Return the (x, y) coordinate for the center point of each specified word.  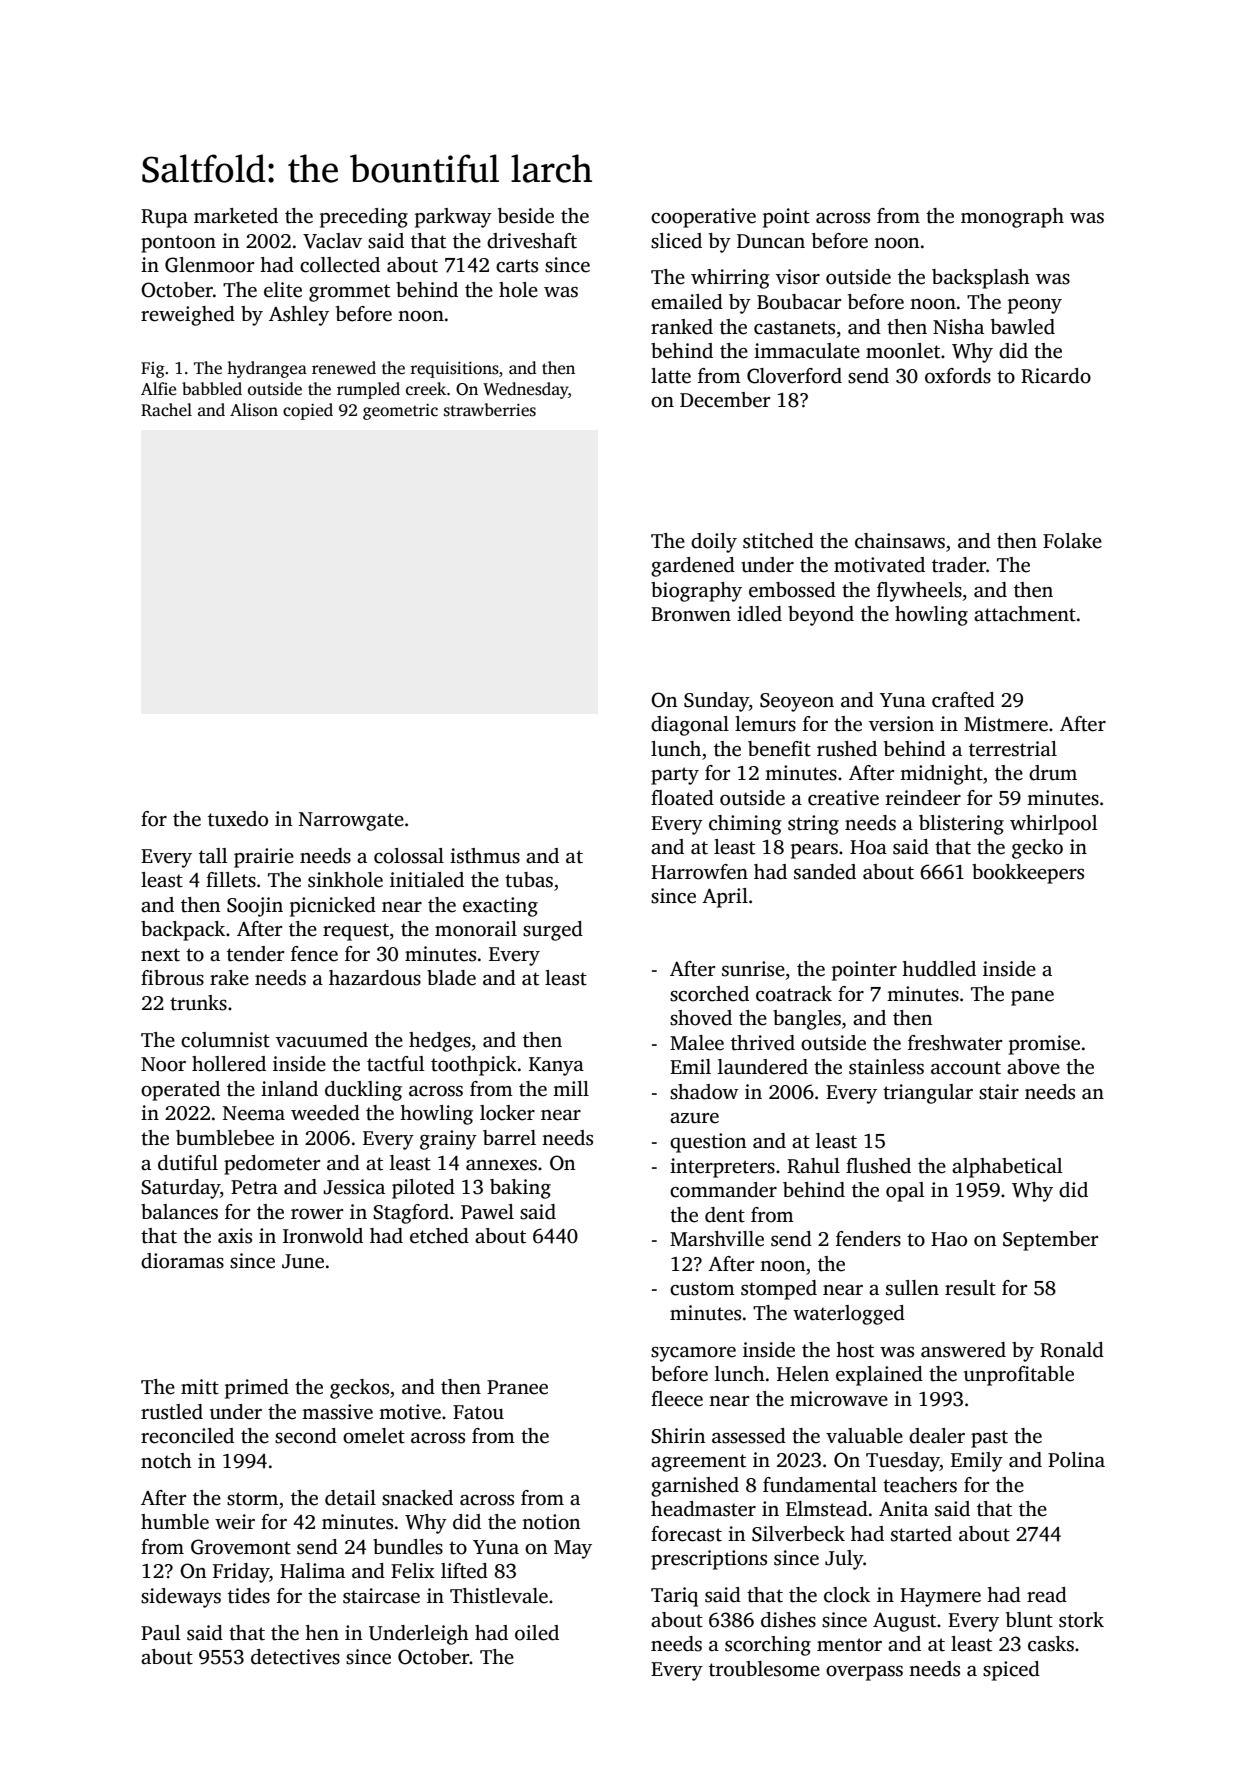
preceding (364, 218)
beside (526, 216)
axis (235, 1236)
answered (963, 1350)
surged (553, 931)
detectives (295, 1657)
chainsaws (900, 541)
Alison (254, 410)
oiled (537, 1633)
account (966, 1068)
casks (1051, 1644)
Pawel (487, 1212)
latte (671, 376)
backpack (183, 931)
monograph (1012, 218)
